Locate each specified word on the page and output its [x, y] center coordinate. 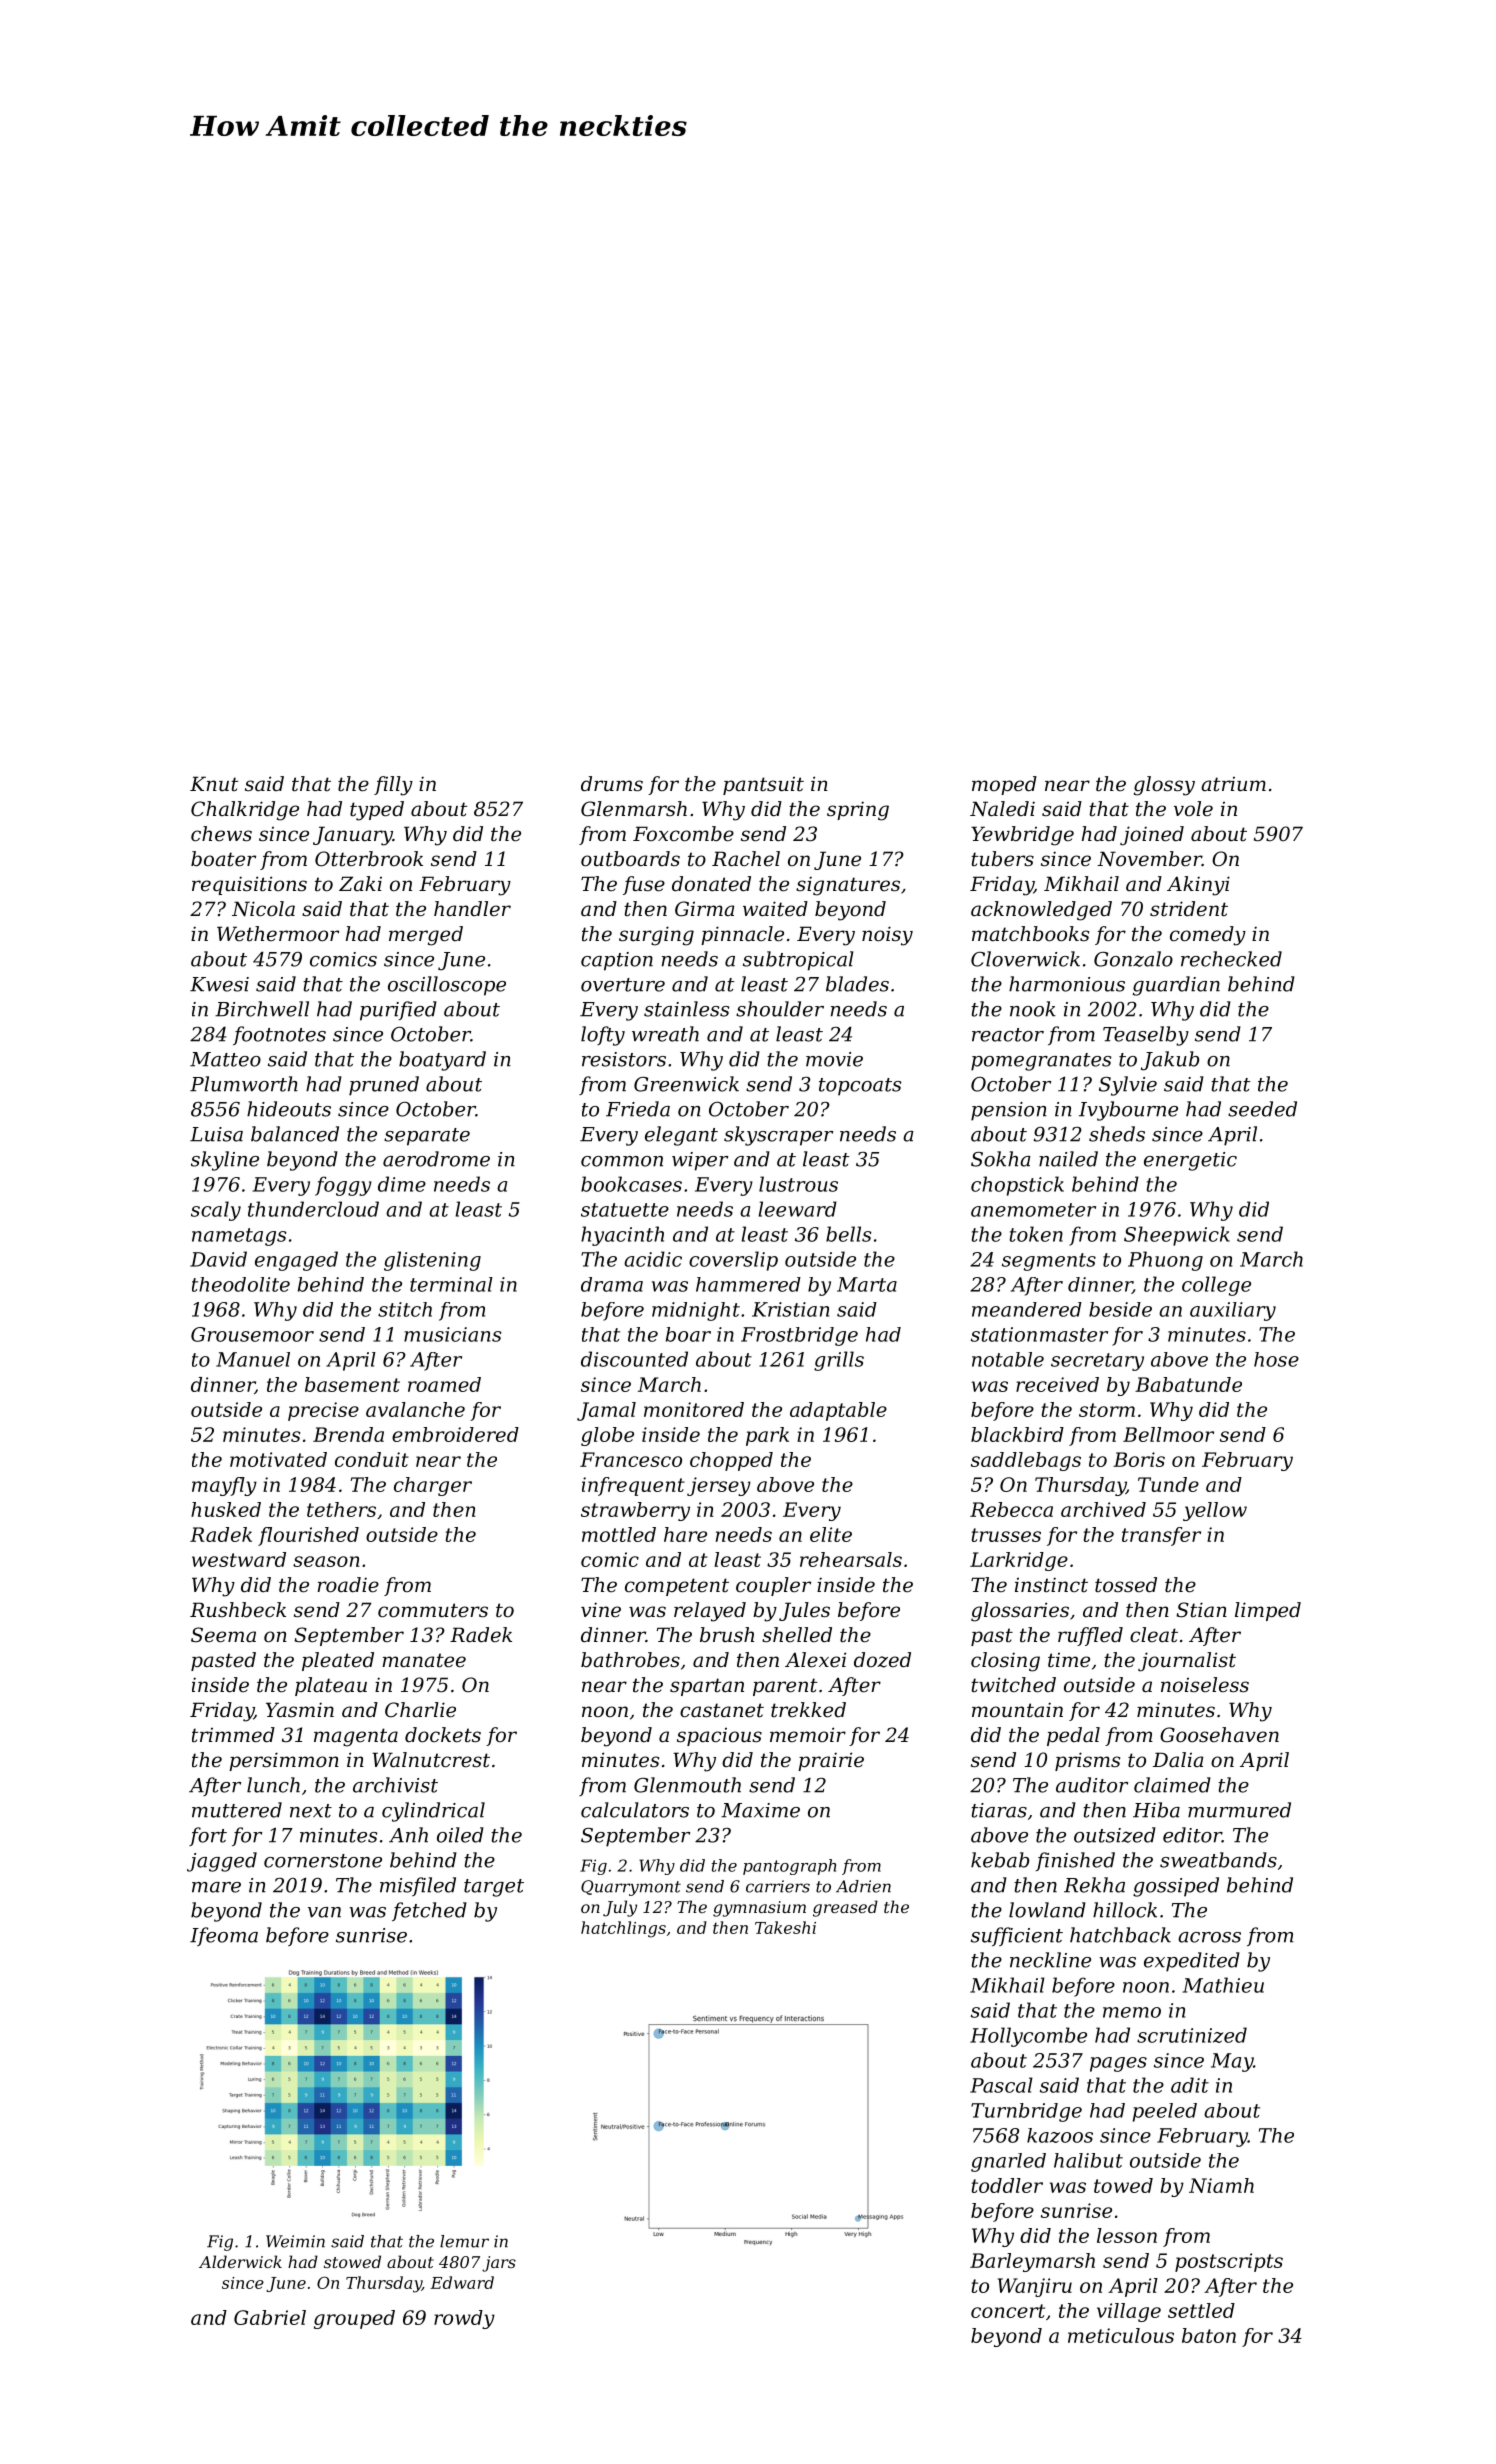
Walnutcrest [431, 1760]
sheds [1117, 1134]
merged [426, 936]
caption [617, 961]
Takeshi [785, 1927]
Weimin [295, 2241]
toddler [1007, 2185]
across [1209, 1937]
